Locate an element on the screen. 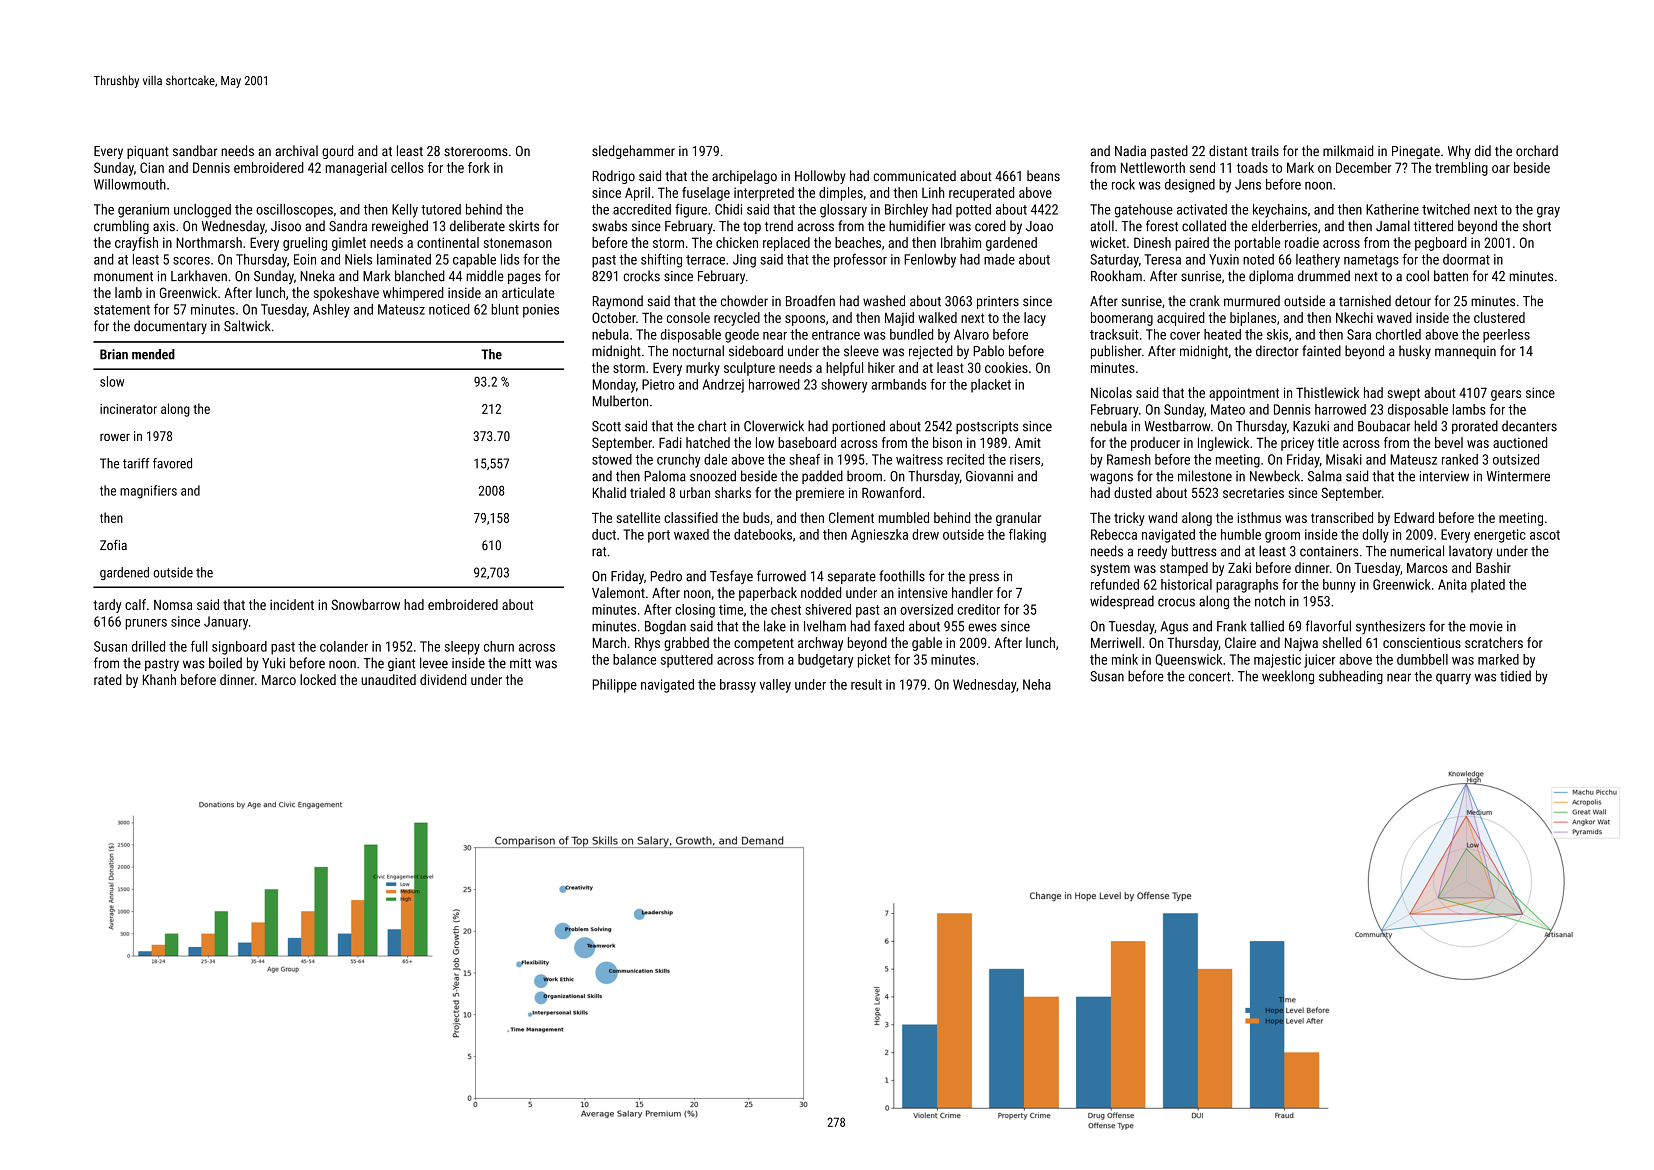  Zaki is located at coordinates (1239, 567).
